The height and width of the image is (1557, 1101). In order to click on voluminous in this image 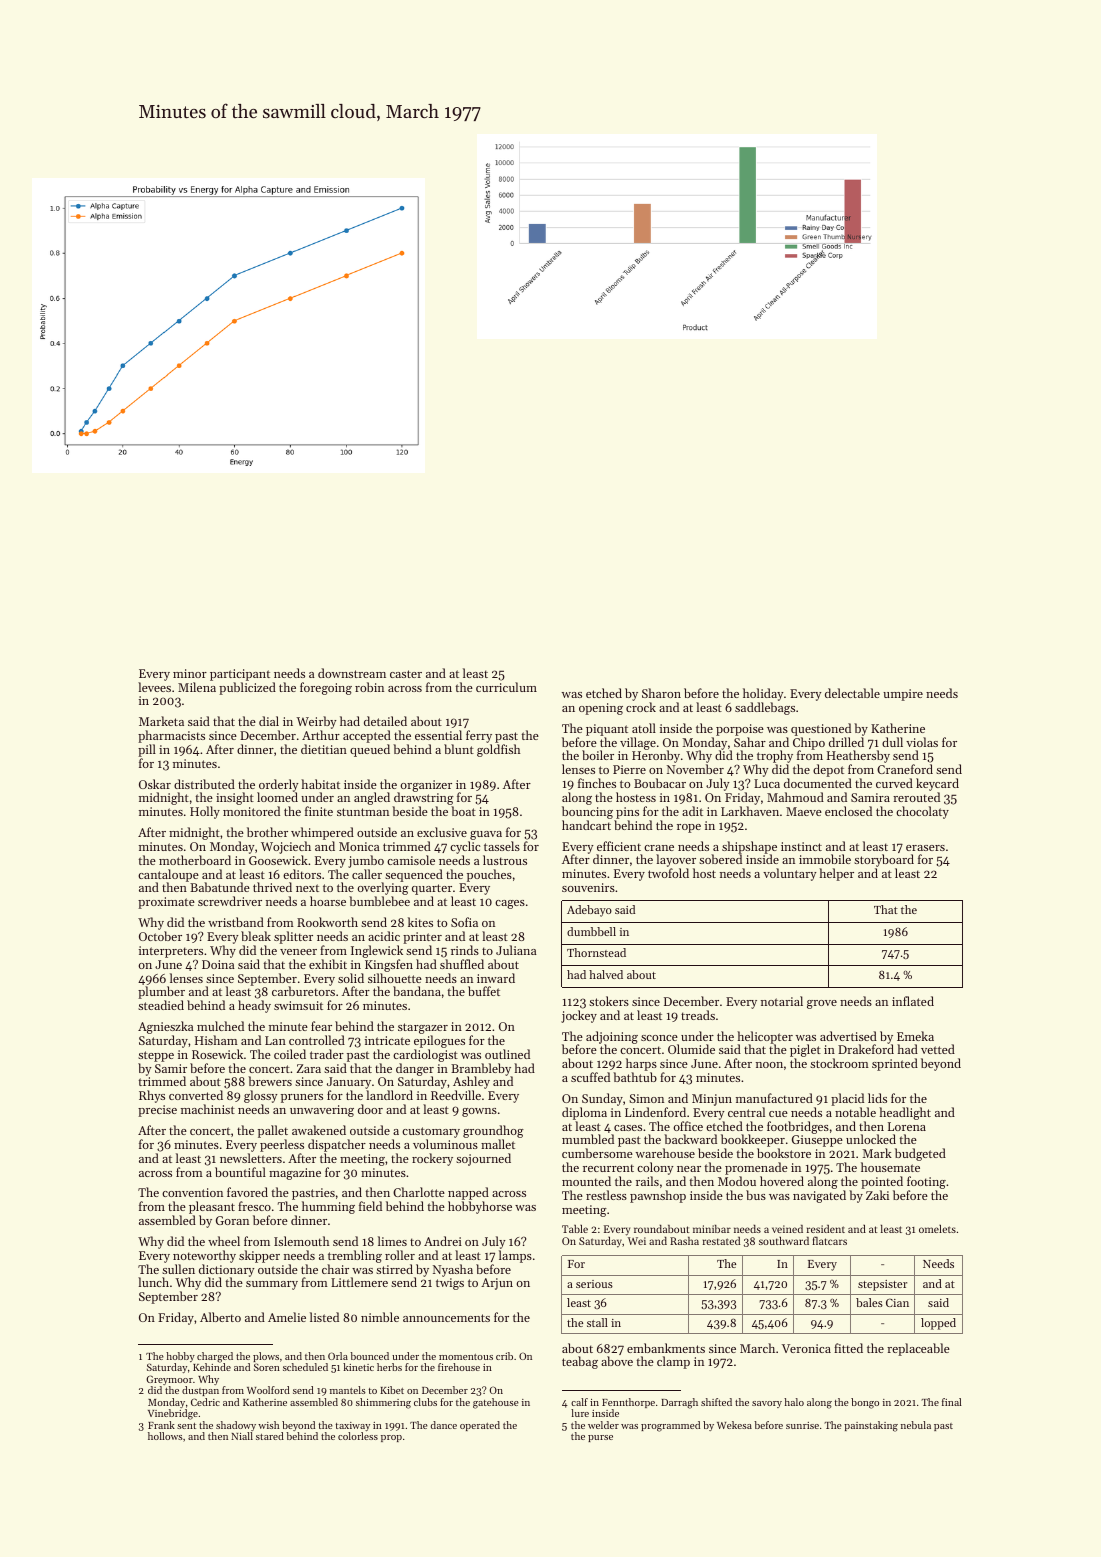, I will do `click(445, 1144)`.
